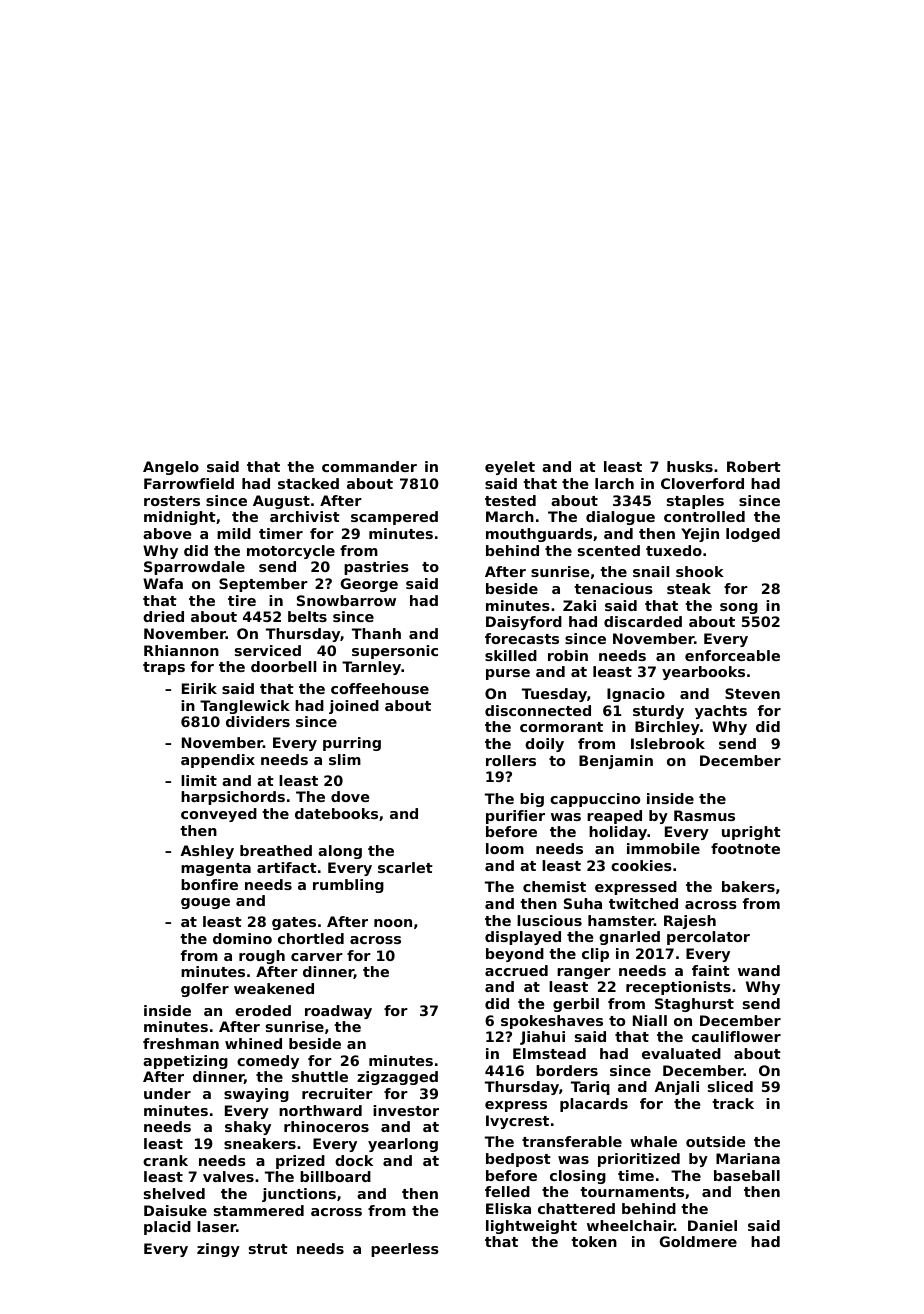  I want to click on commander, so click(369, 466).
